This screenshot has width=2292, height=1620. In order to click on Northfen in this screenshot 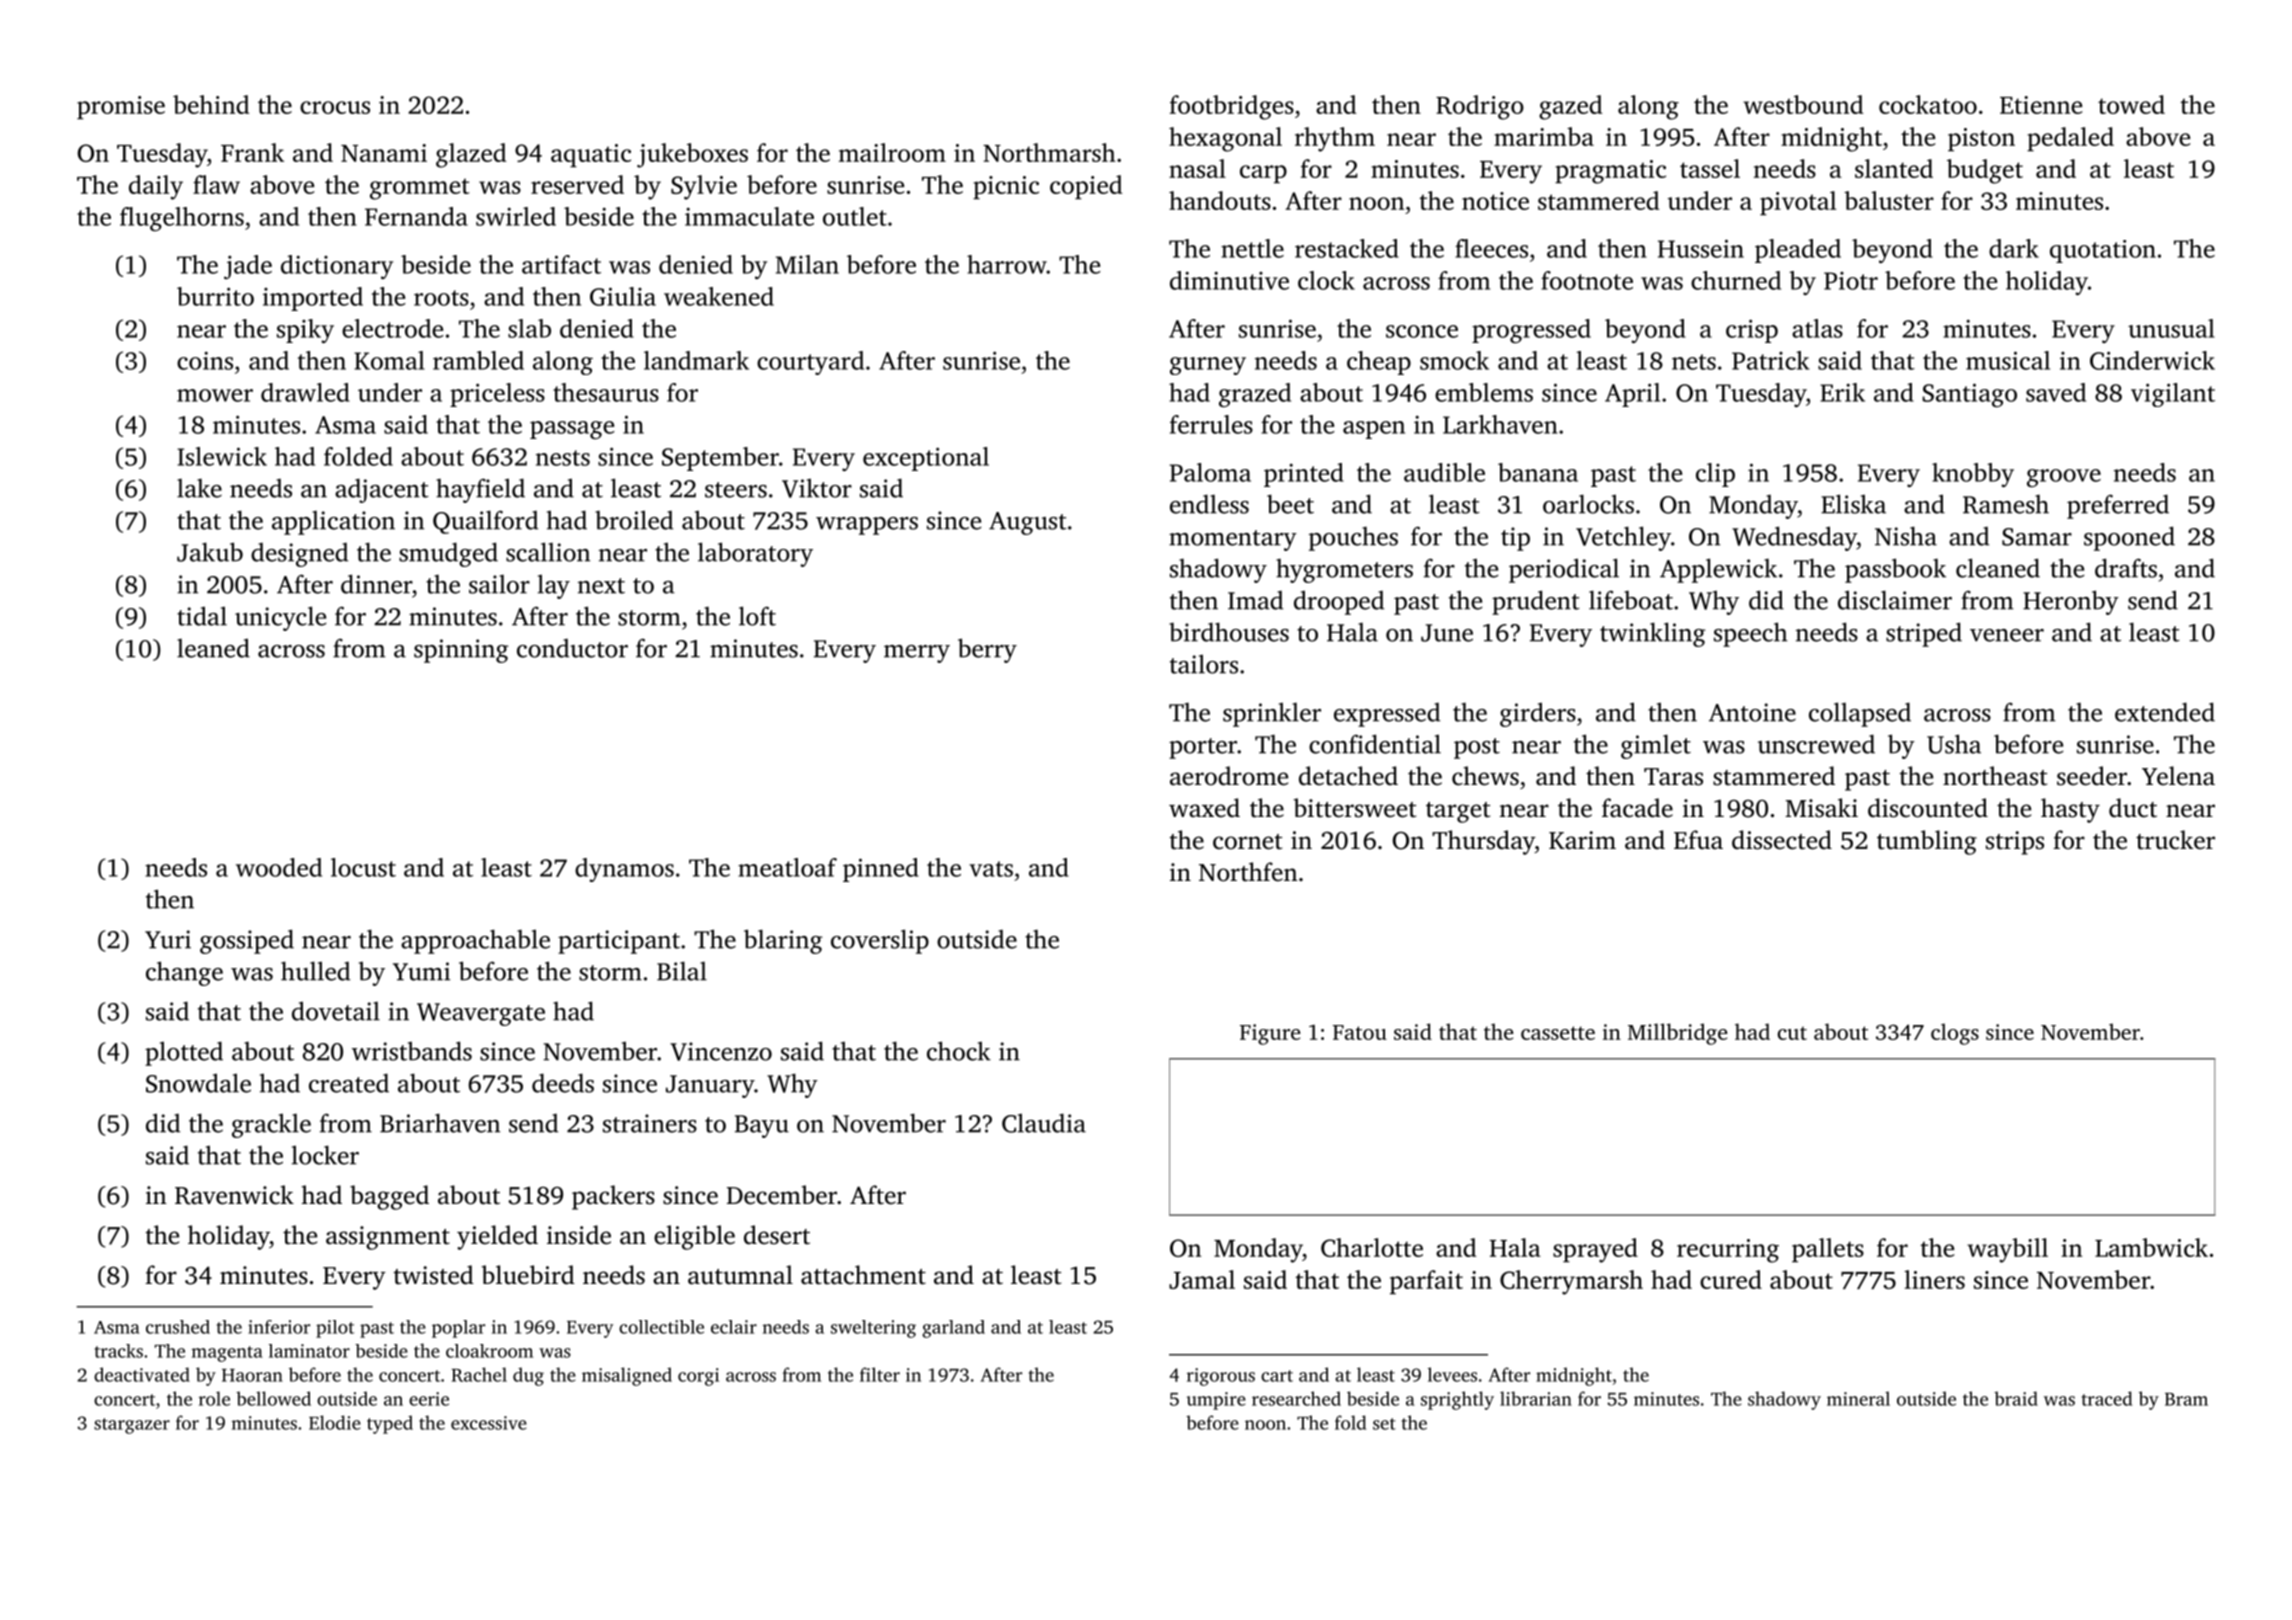, I will do `click(1248, 872)`.
